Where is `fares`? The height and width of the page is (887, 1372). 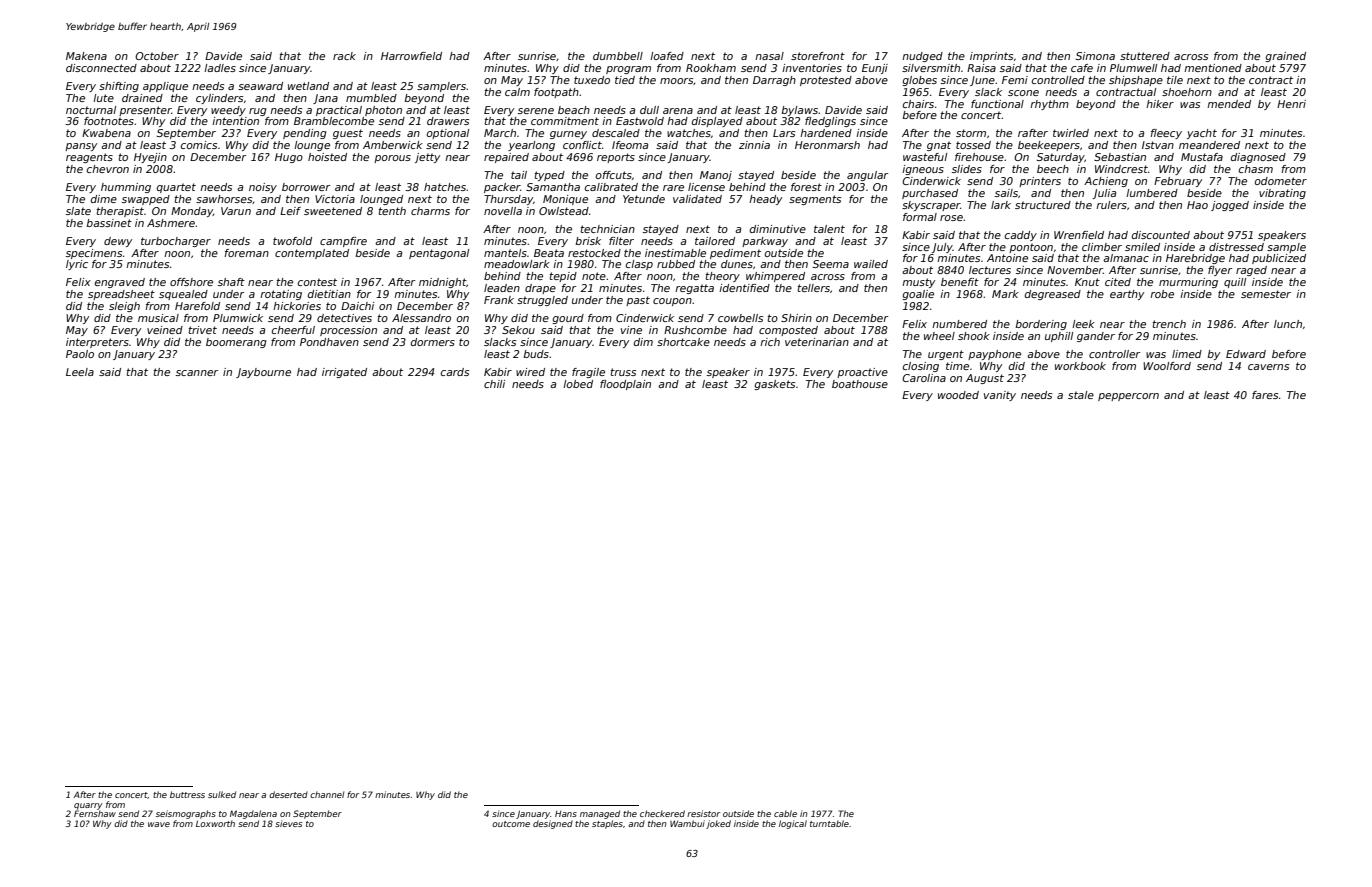 fares is located at coordinates (1265, 395).
